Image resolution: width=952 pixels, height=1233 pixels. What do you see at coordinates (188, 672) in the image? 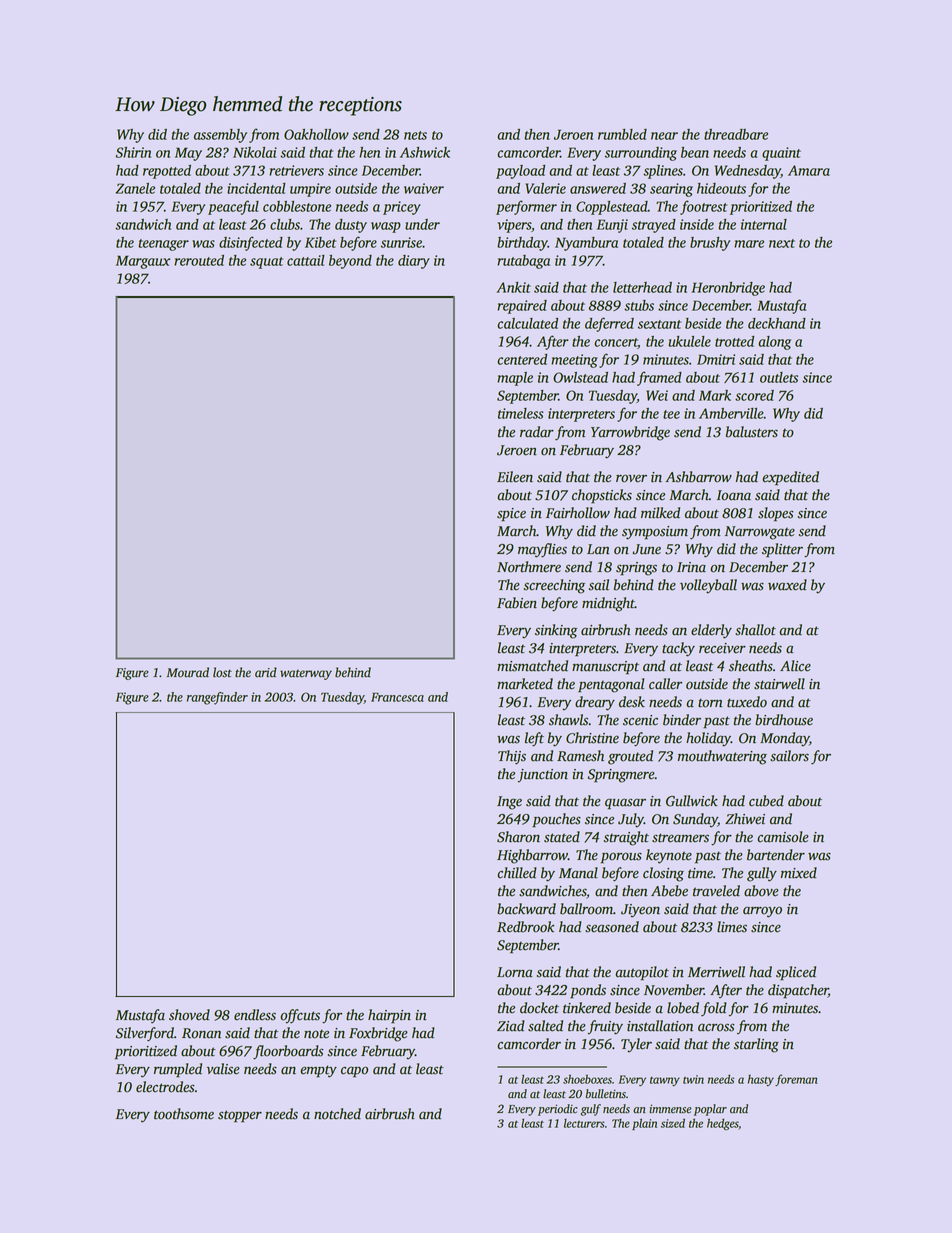
I see `Mourad` at bounding box center [188, 672].
